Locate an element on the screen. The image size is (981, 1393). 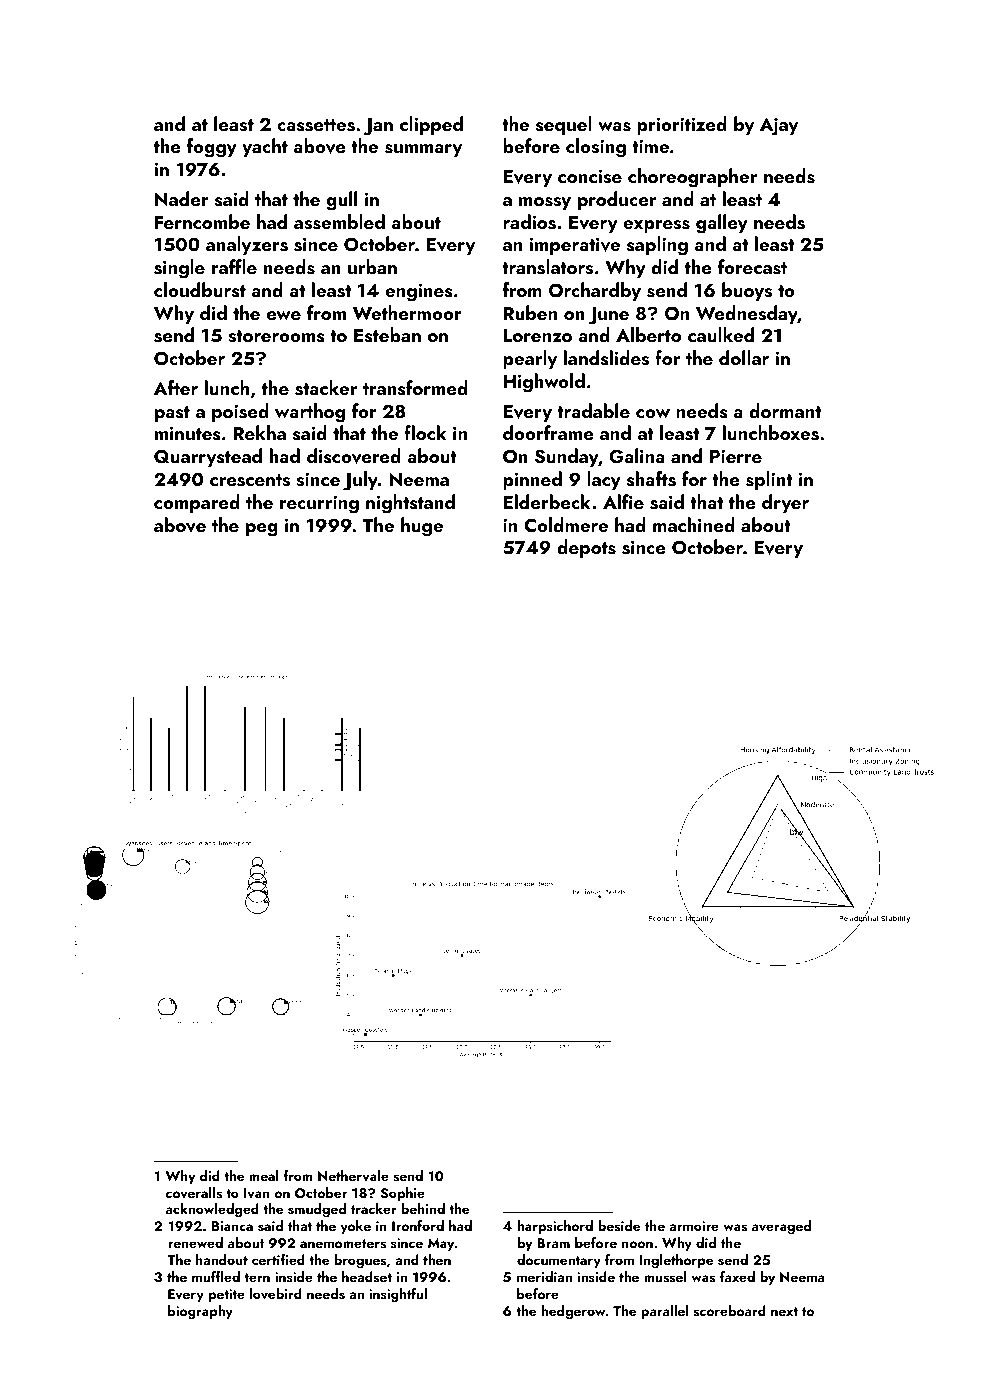
Alfie is located at coordinates (623, 501).
